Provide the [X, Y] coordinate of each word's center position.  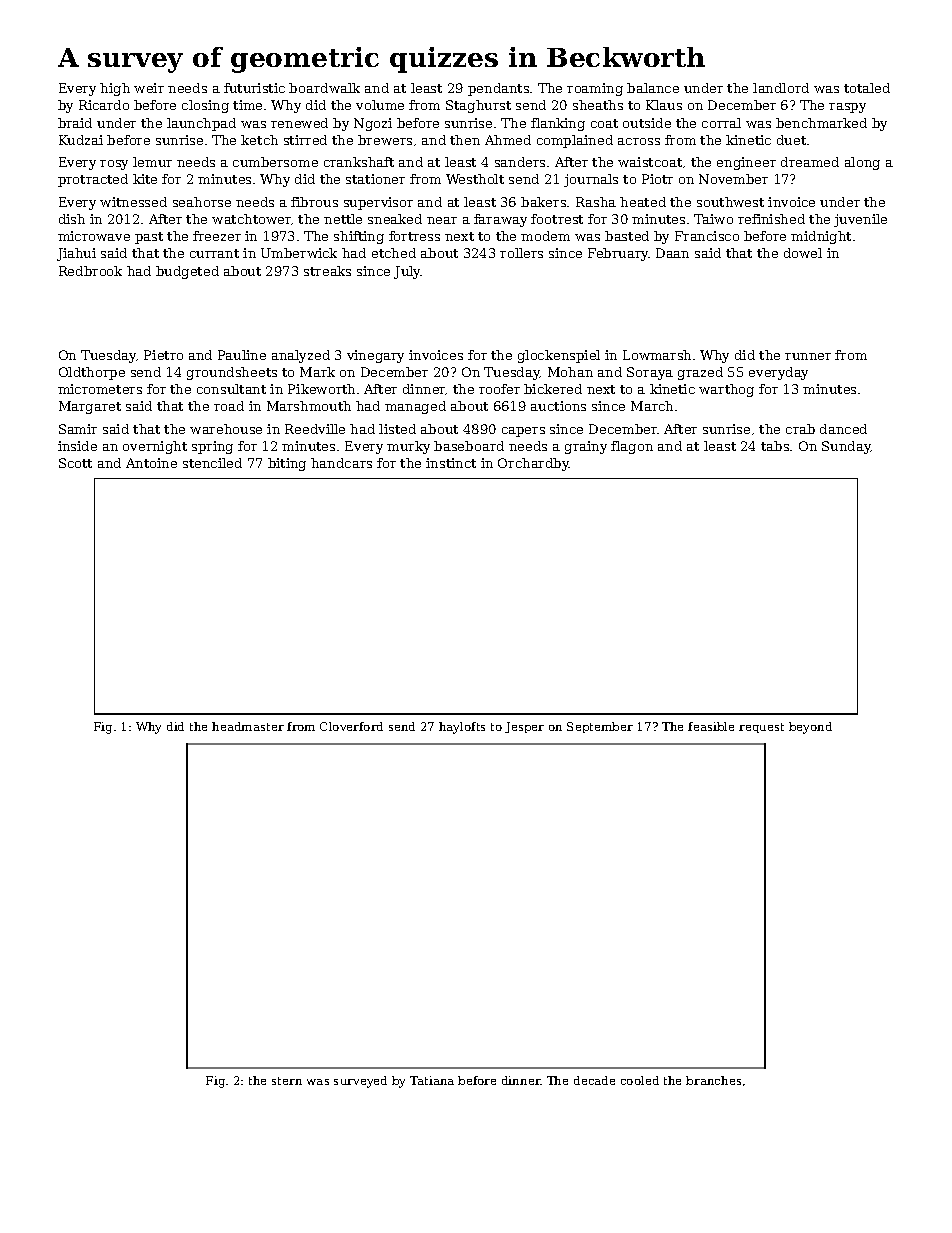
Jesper [524, 727]
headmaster [248, 726]
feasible [711, 726]
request [761, 728]
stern [287, 1081]
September [600, 727]
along [862, 163]
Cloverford [351, 726]
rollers [521, 253]
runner [808, 356]
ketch [259, 140]
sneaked [395, 219]
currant [214, 253]
